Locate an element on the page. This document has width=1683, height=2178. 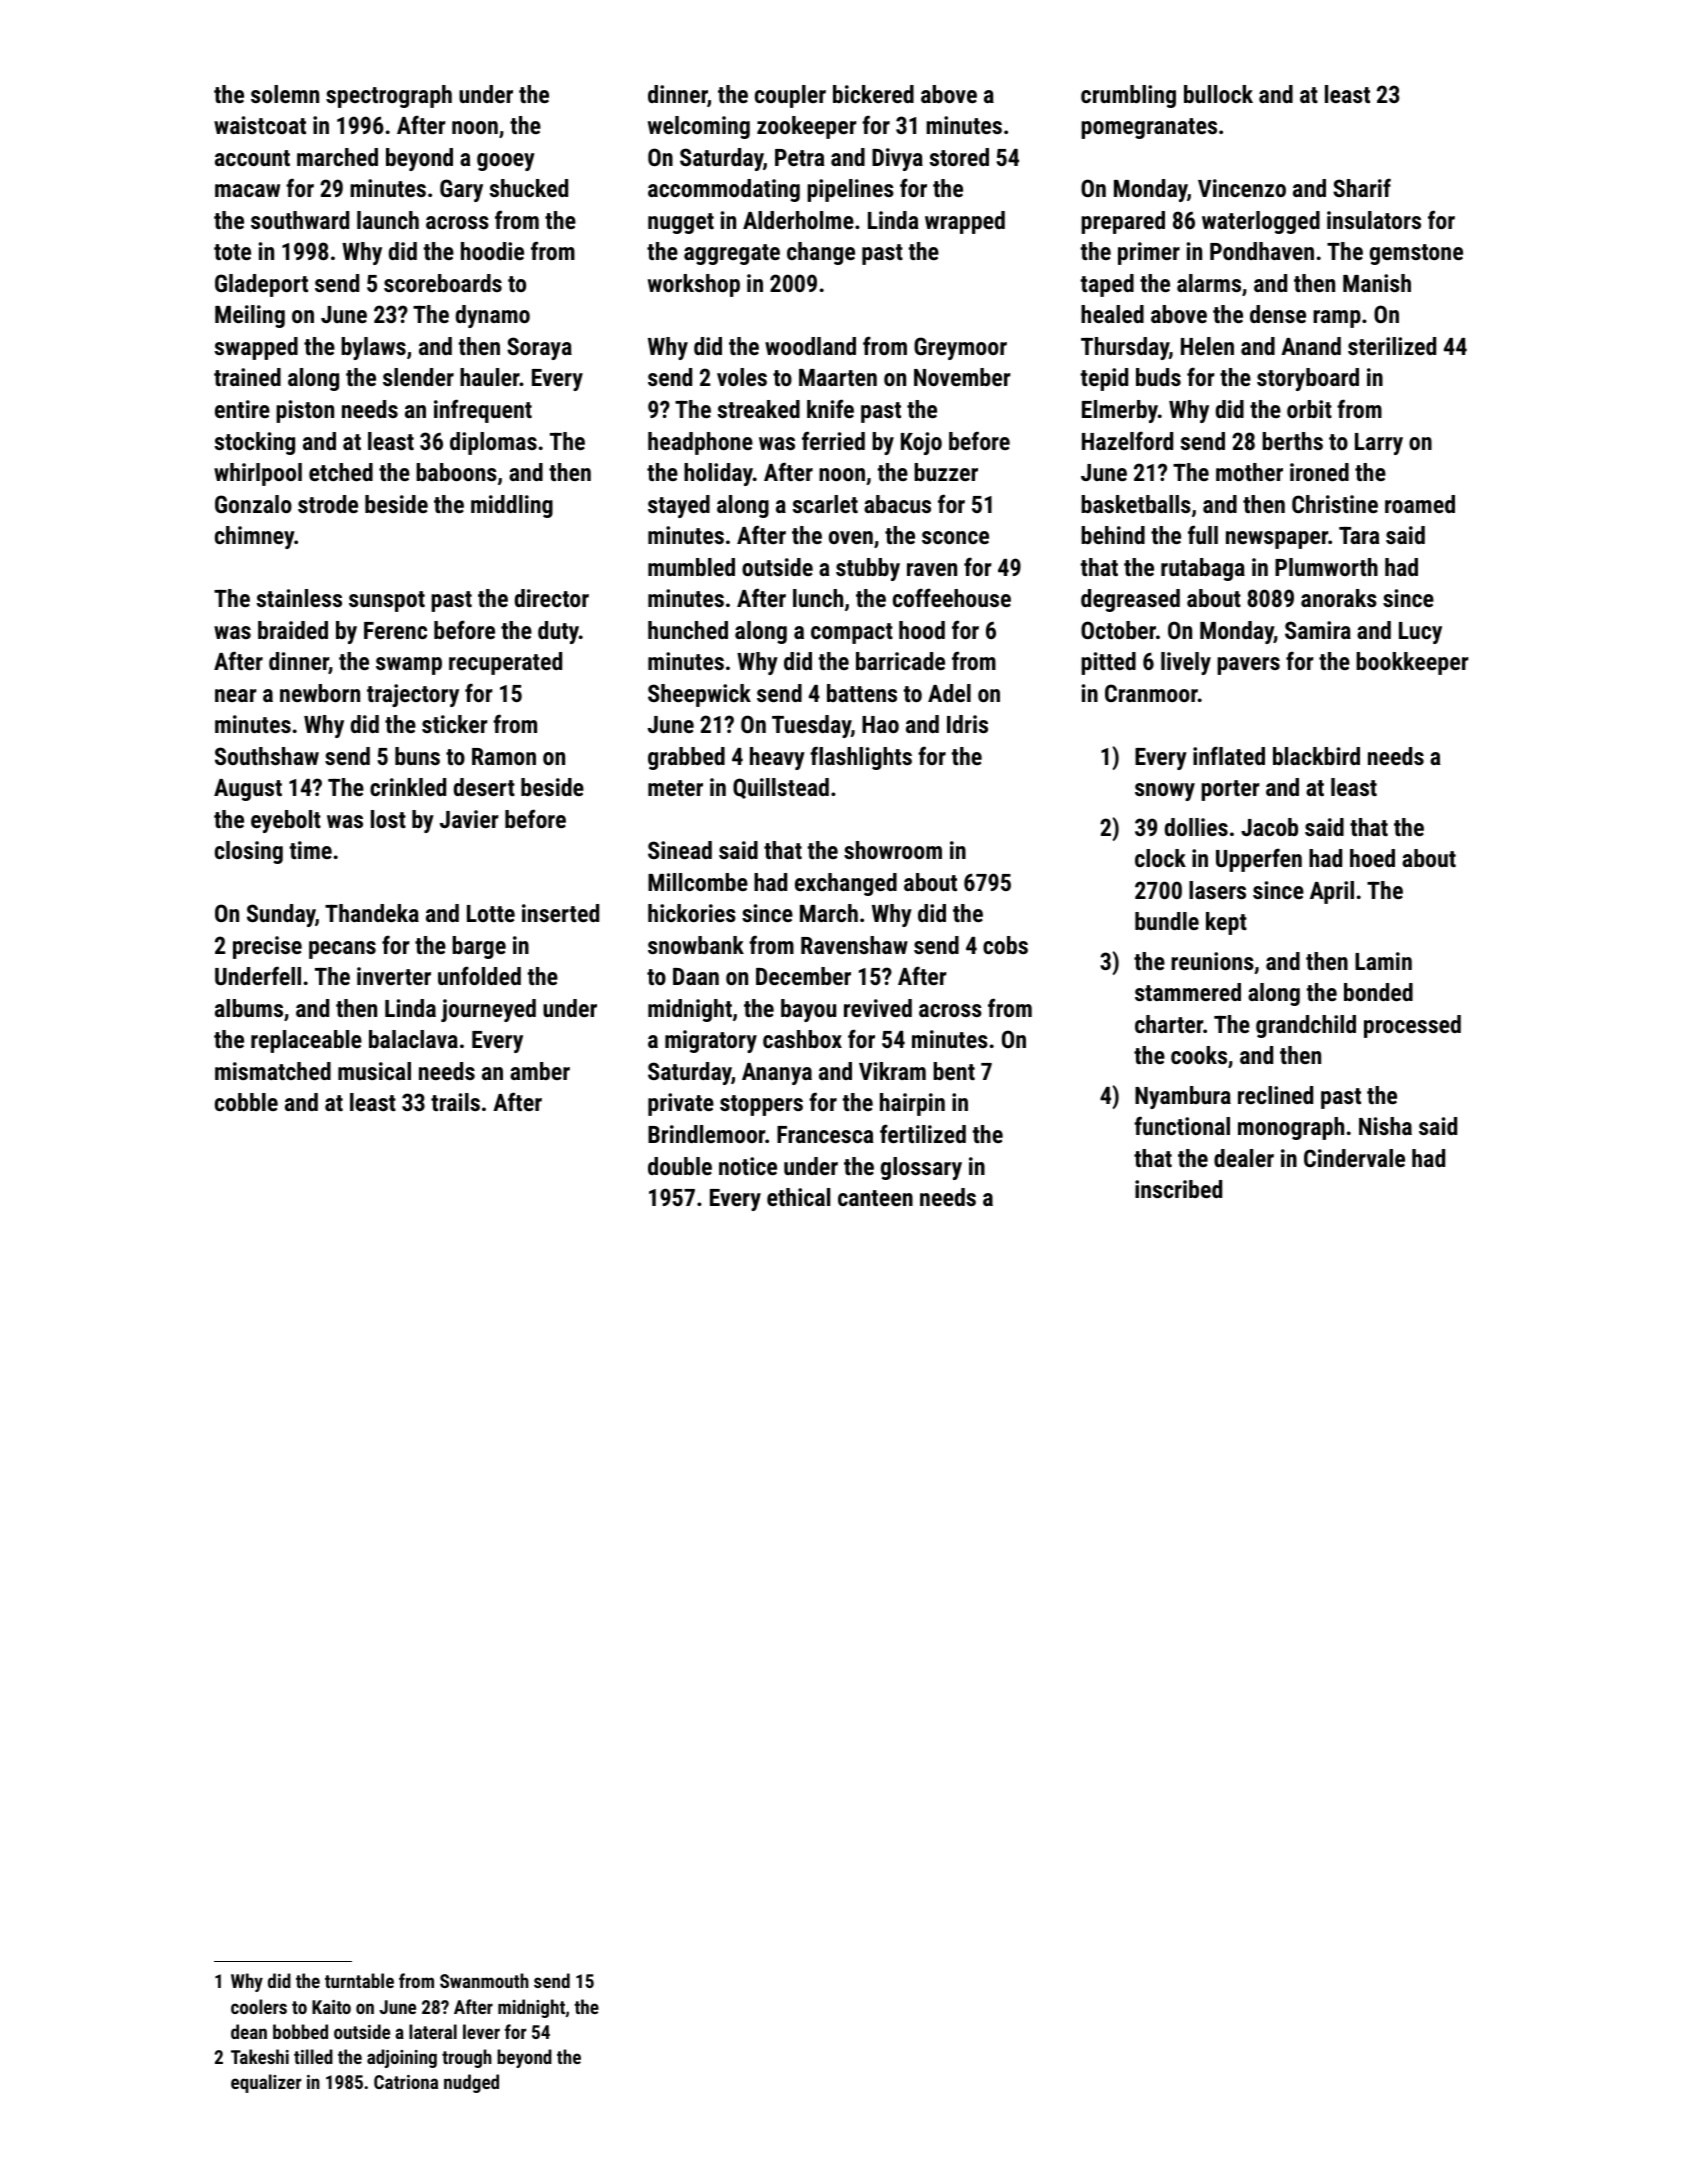
lever is located at coordinates (481, 2031).
